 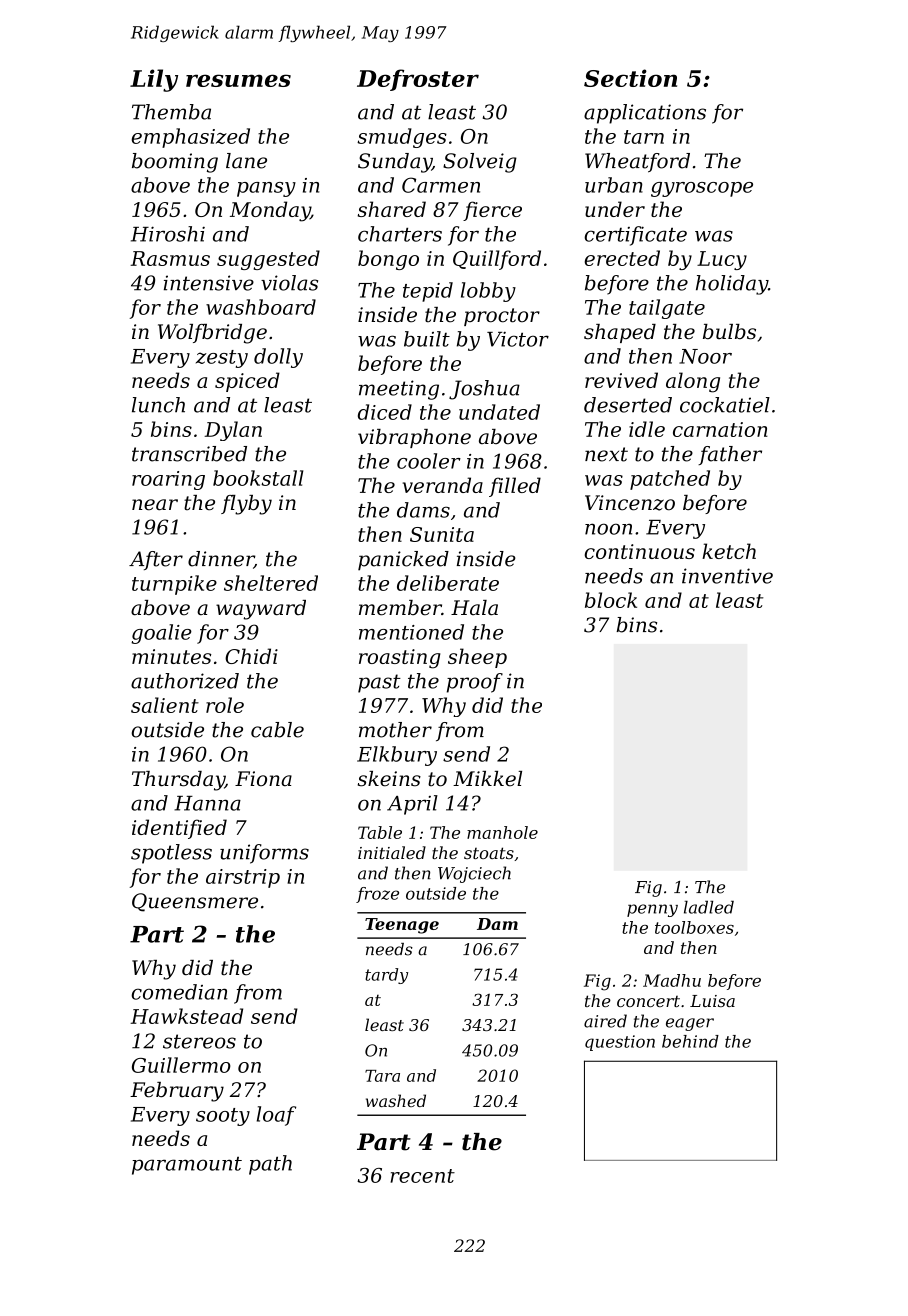 What do you see at coordinates (400, 608) in the screenshot?
I see `member` at bounding box center [400, 608].
